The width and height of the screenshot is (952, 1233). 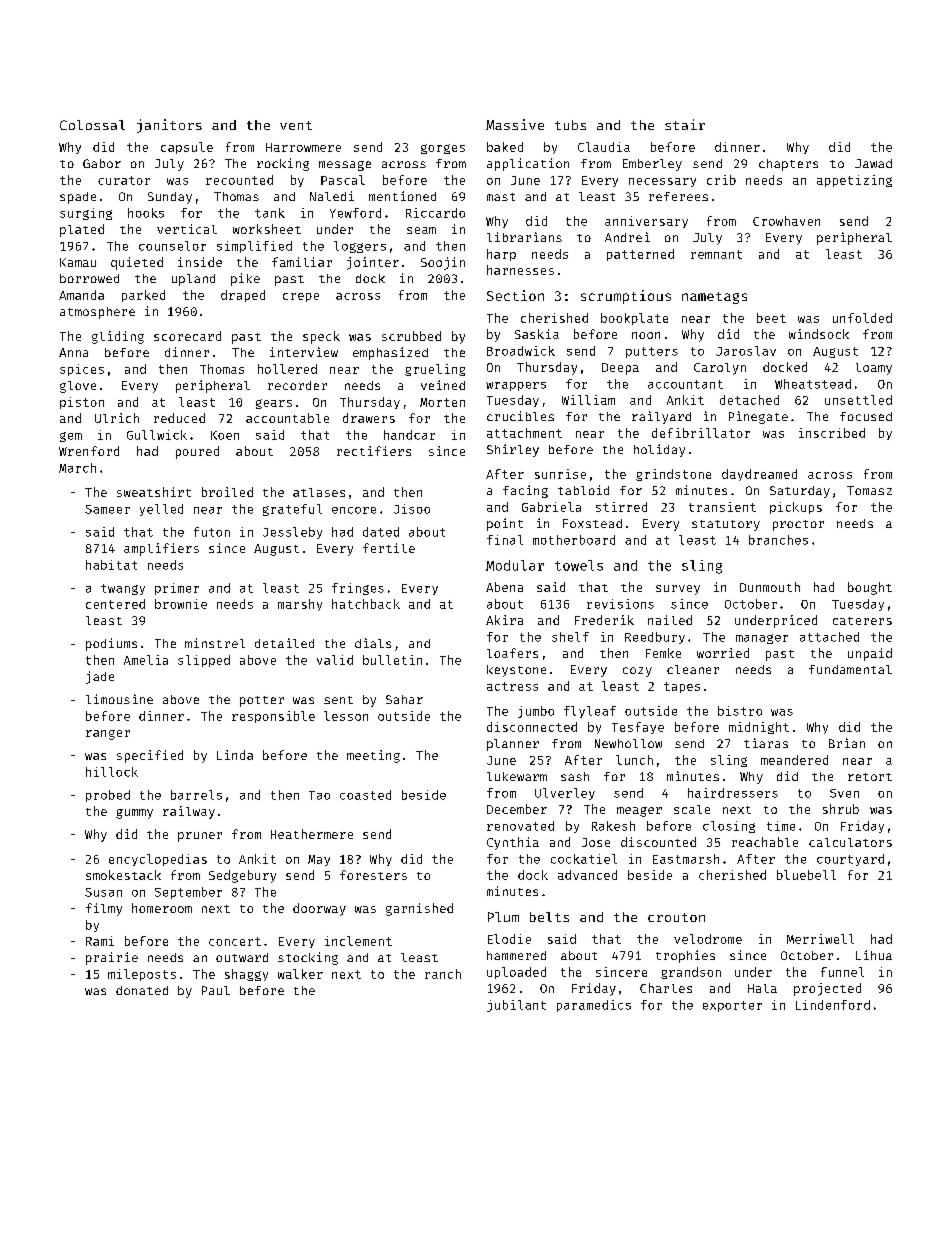 I want to click on habitat, so click(x=111, y=565).
